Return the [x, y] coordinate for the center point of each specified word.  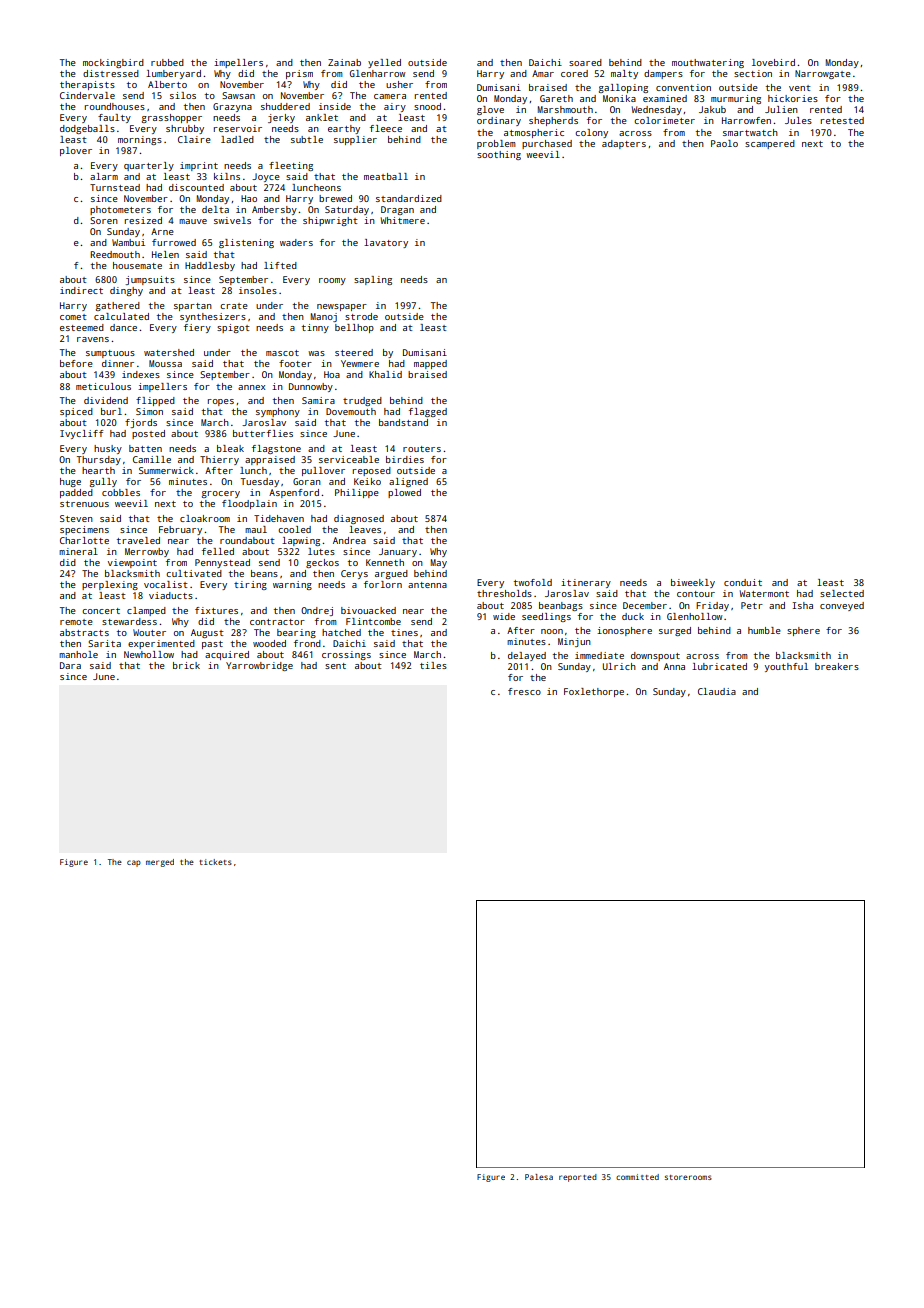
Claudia [717, 691]
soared [585, 62]
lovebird [773, 62]
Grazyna [232, 107]
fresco [524, 691]
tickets [215, 862]
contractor [277, 622]
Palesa [539, 1177]
